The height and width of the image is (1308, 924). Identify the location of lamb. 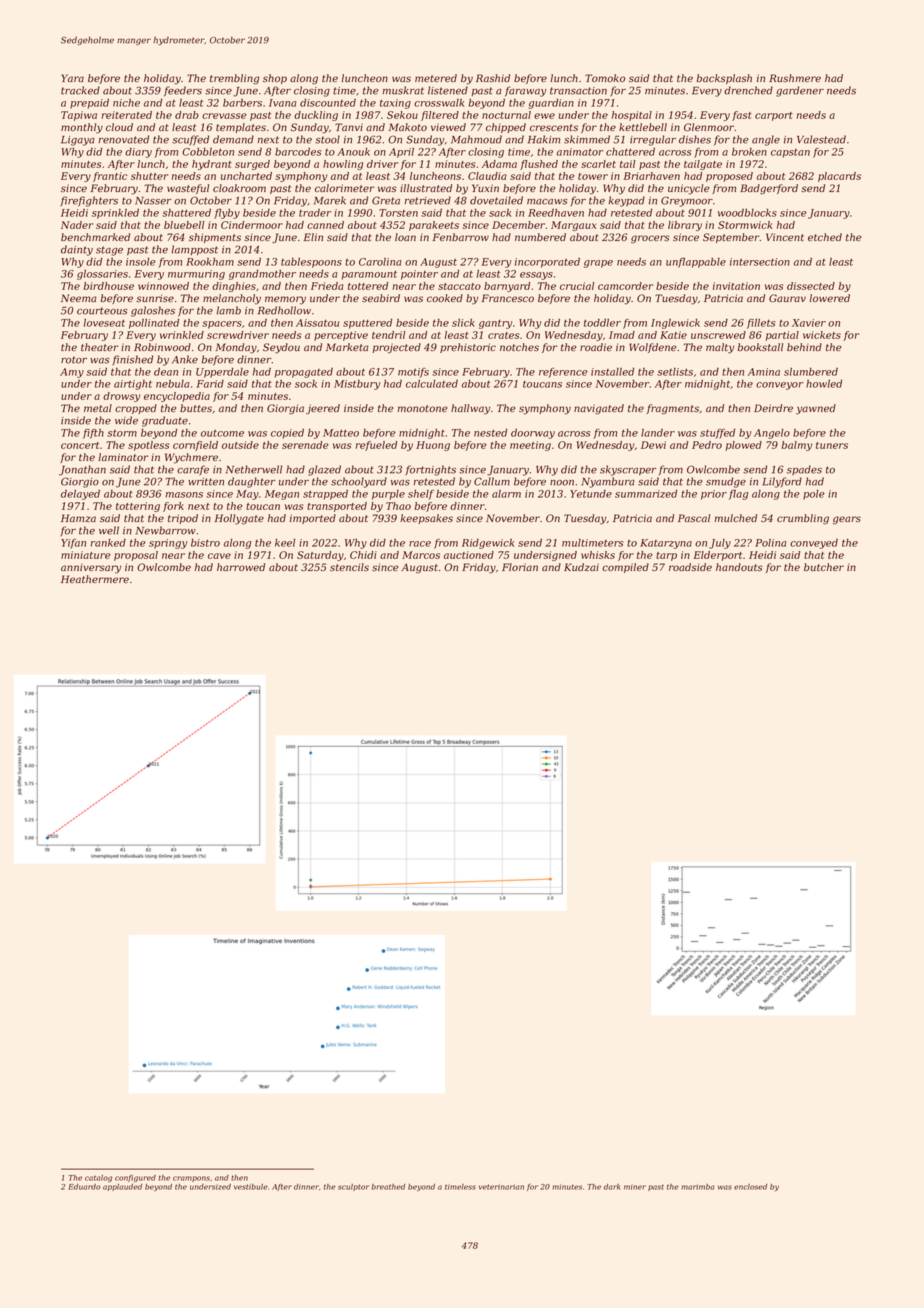
(228, 310).
